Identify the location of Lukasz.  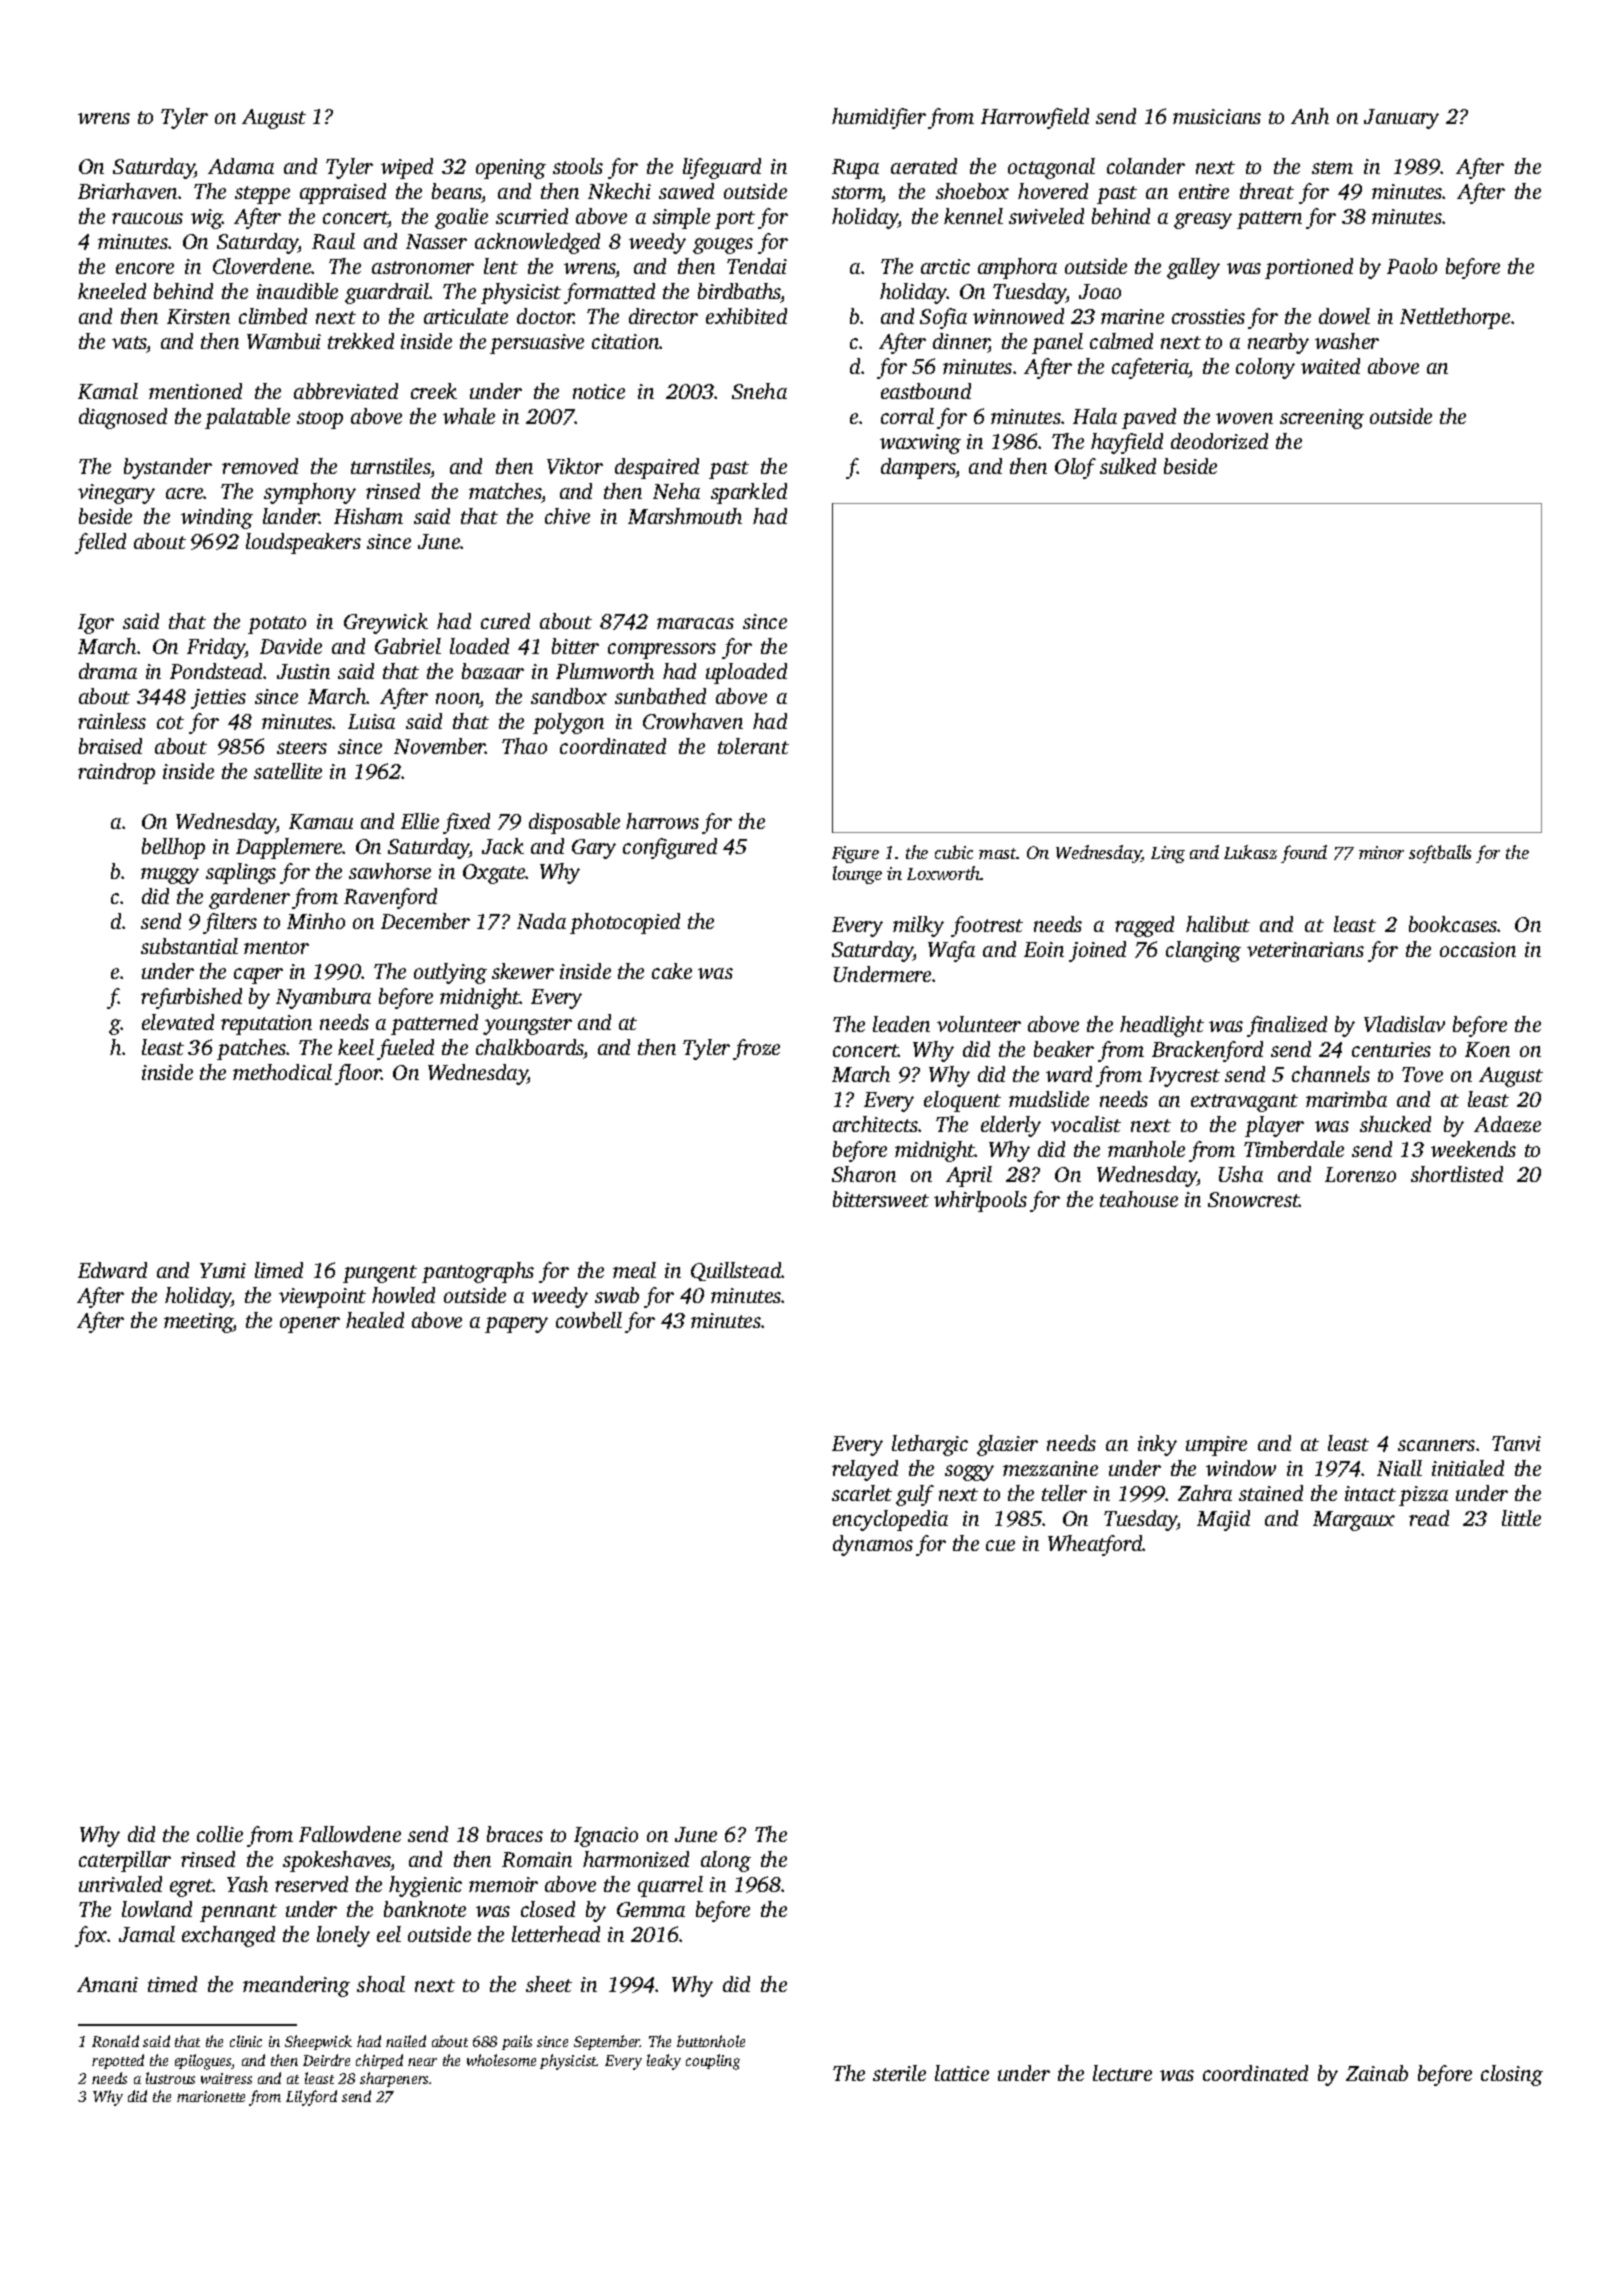
(1250, 852).
